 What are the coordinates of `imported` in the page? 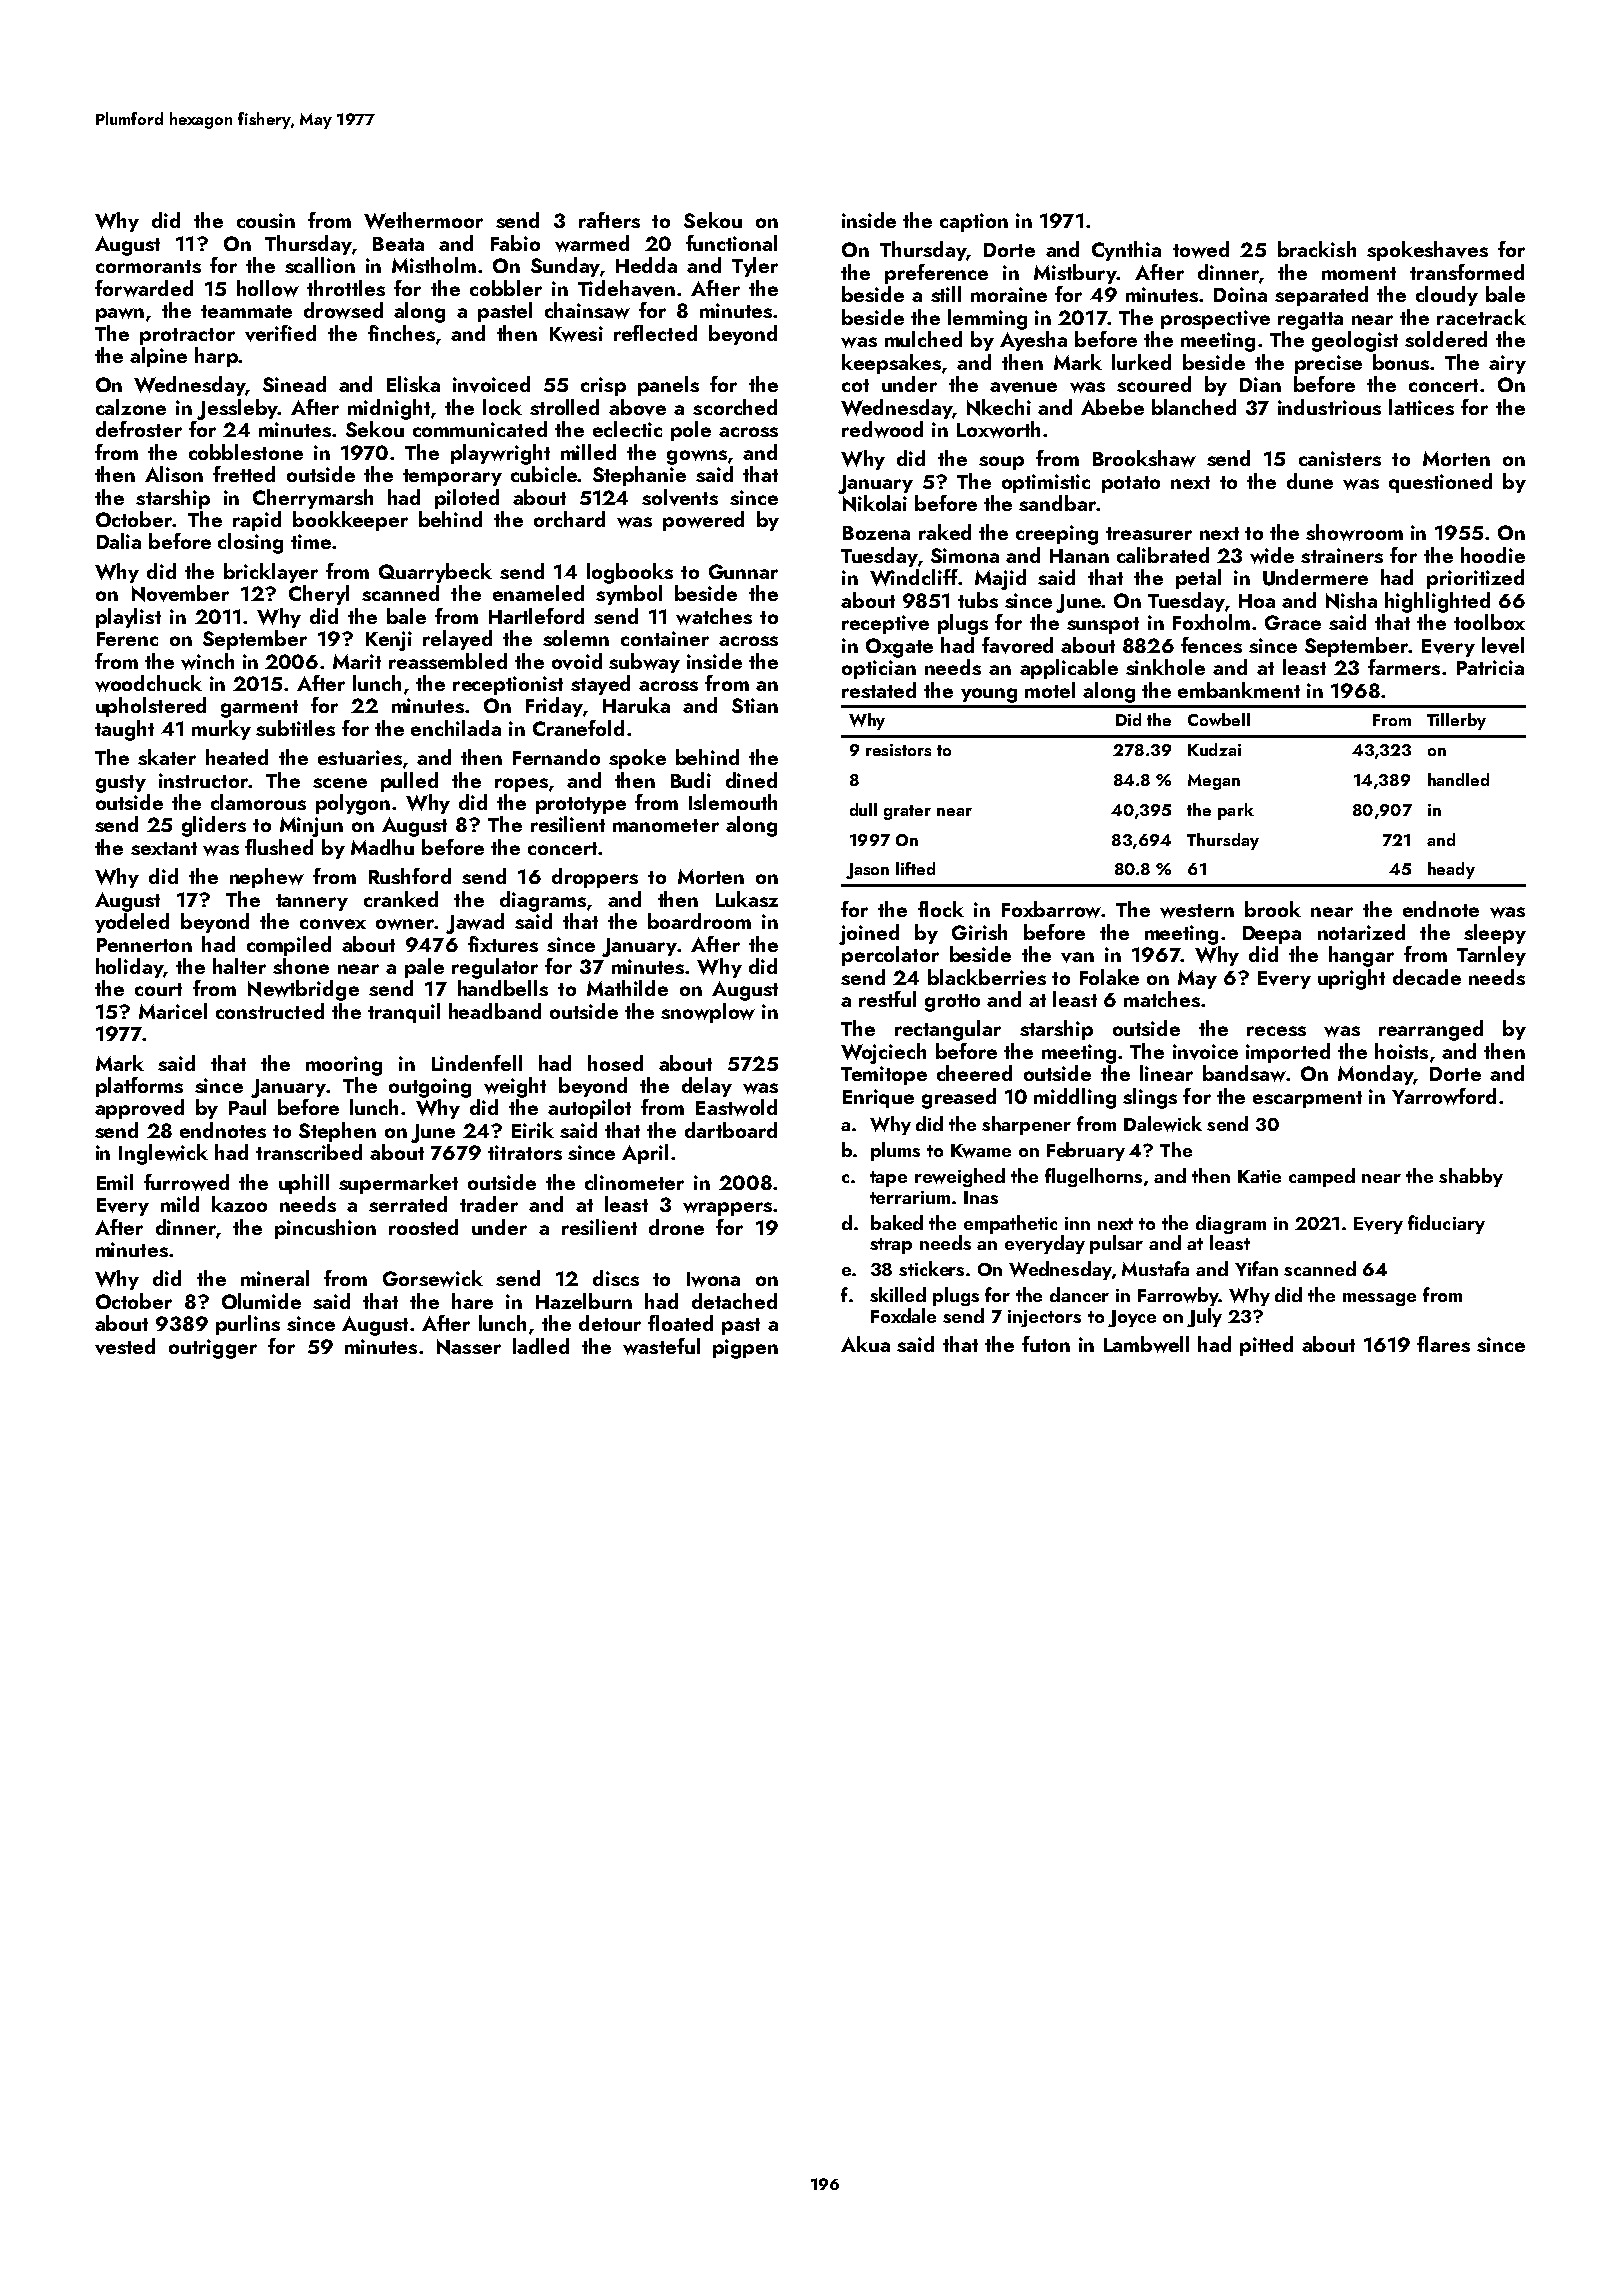 It's located at (1288, 1053).
